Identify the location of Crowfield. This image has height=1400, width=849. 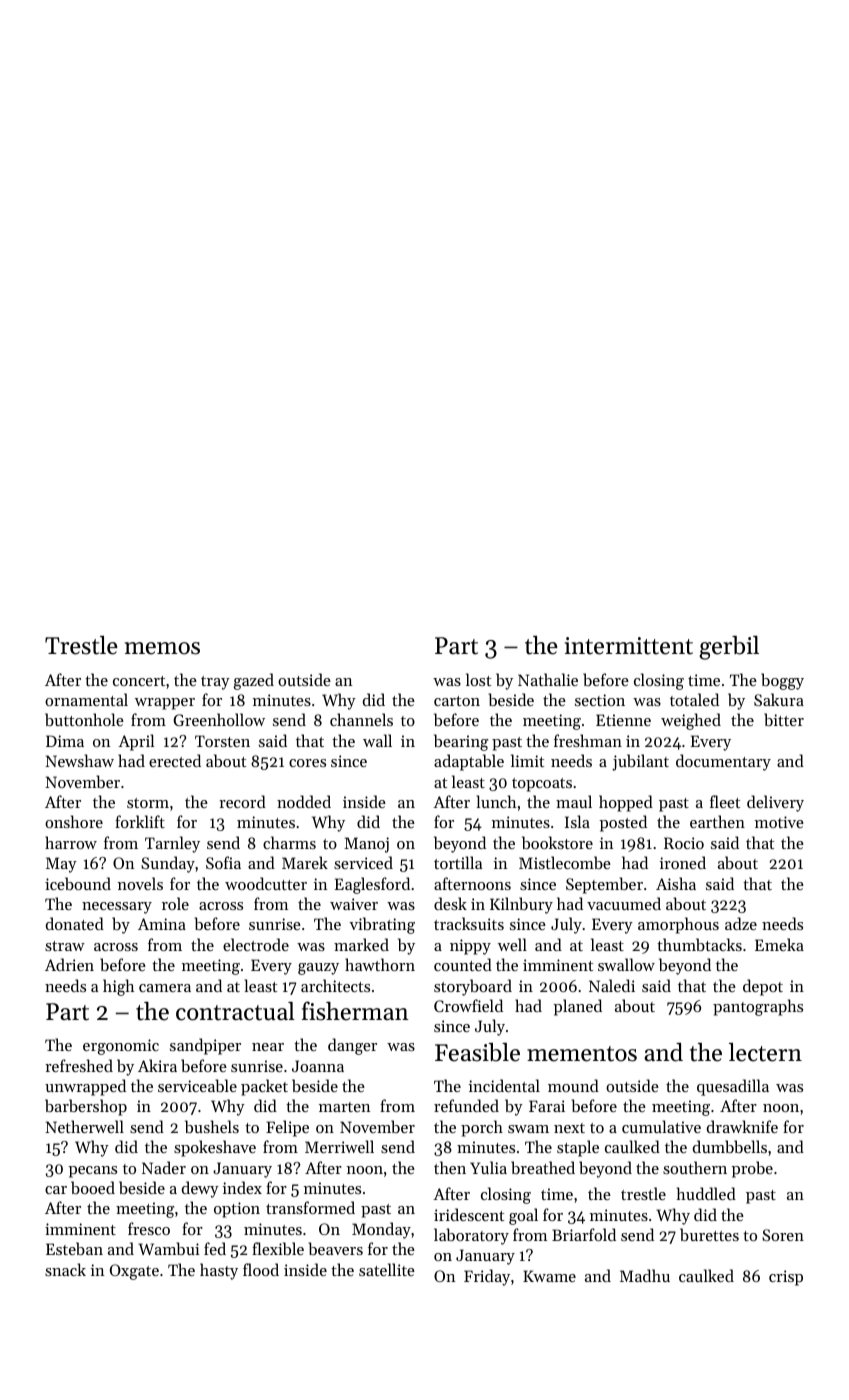
(468, 1005).
